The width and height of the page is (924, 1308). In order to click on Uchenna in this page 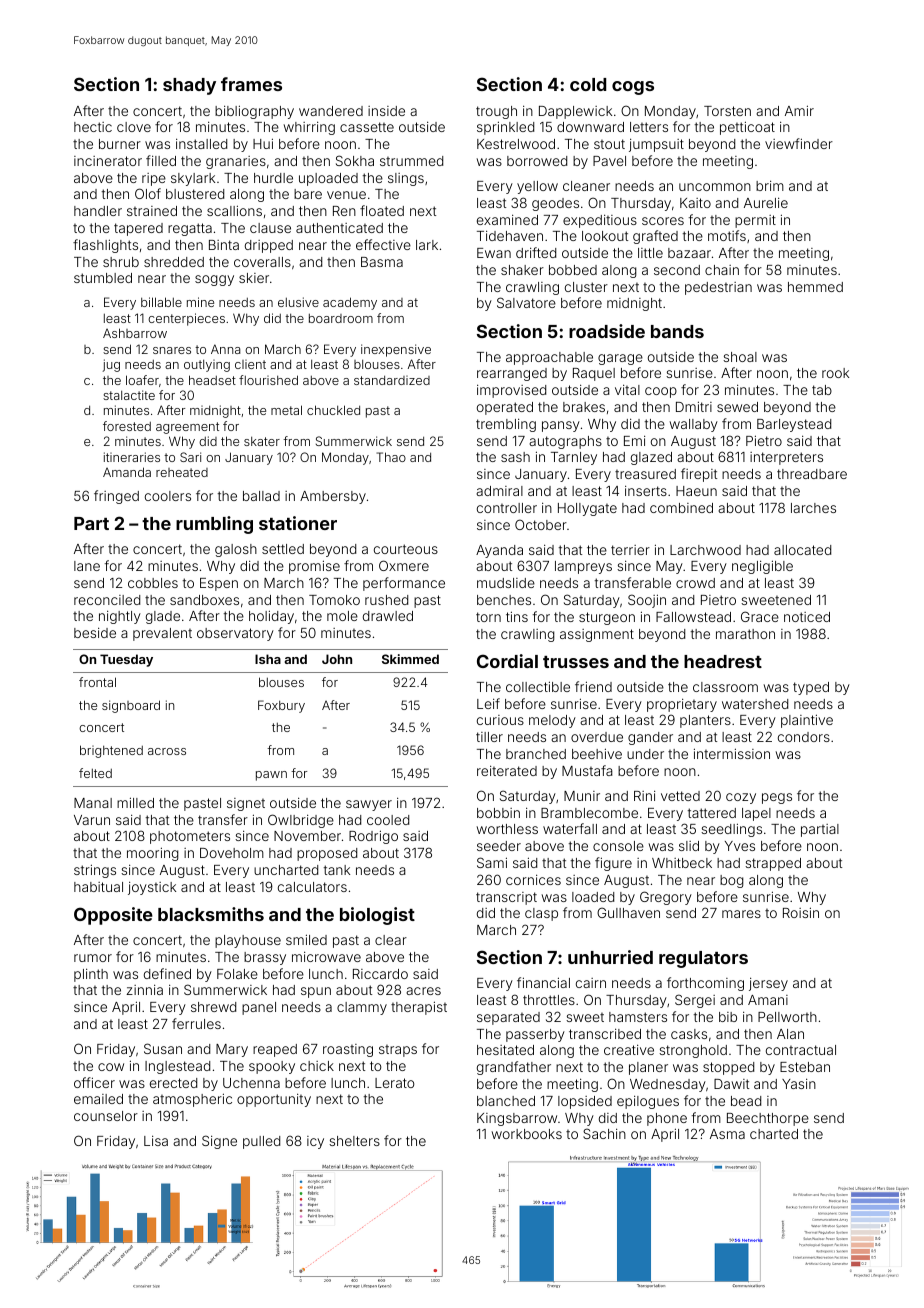, I will do `click(251, 1083)`.
